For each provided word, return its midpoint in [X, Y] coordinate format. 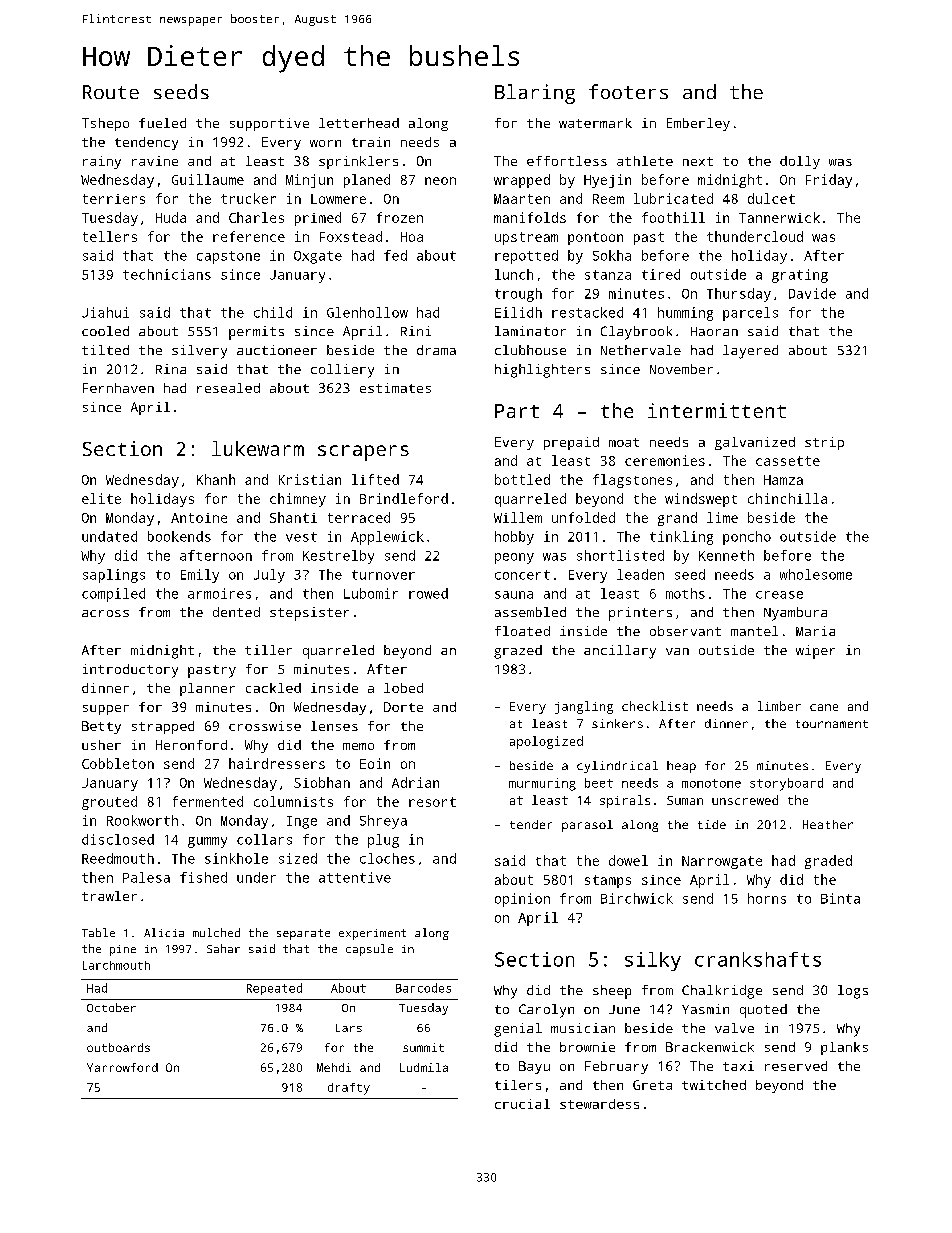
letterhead [359, 123]
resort [432, 802]
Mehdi [334, 1067]
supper [106, 710]
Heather [828, 824]
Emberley [698, 124]
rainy [102, 162]
